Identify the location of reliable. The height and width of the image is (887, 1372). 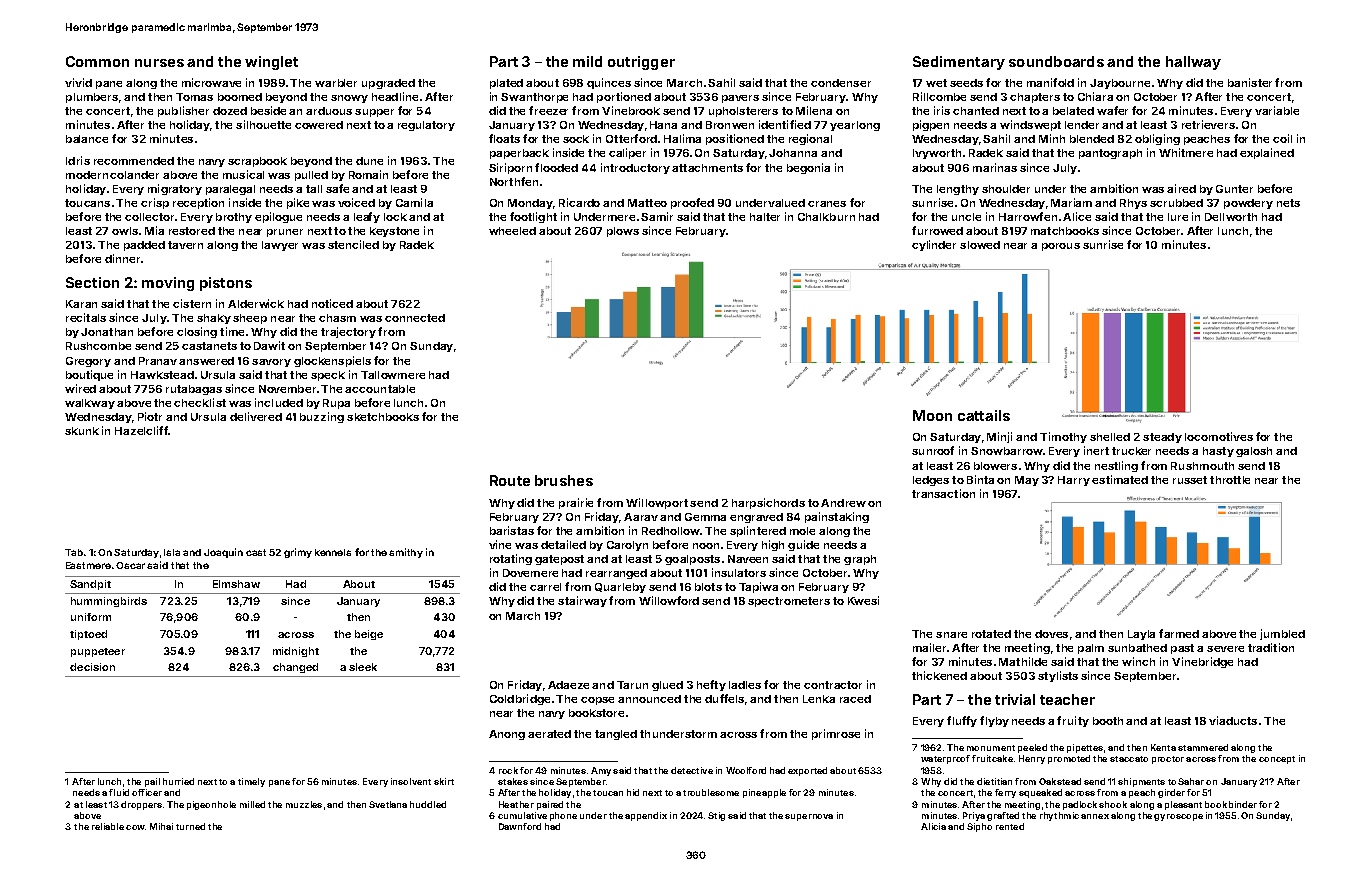
(108, 826).
